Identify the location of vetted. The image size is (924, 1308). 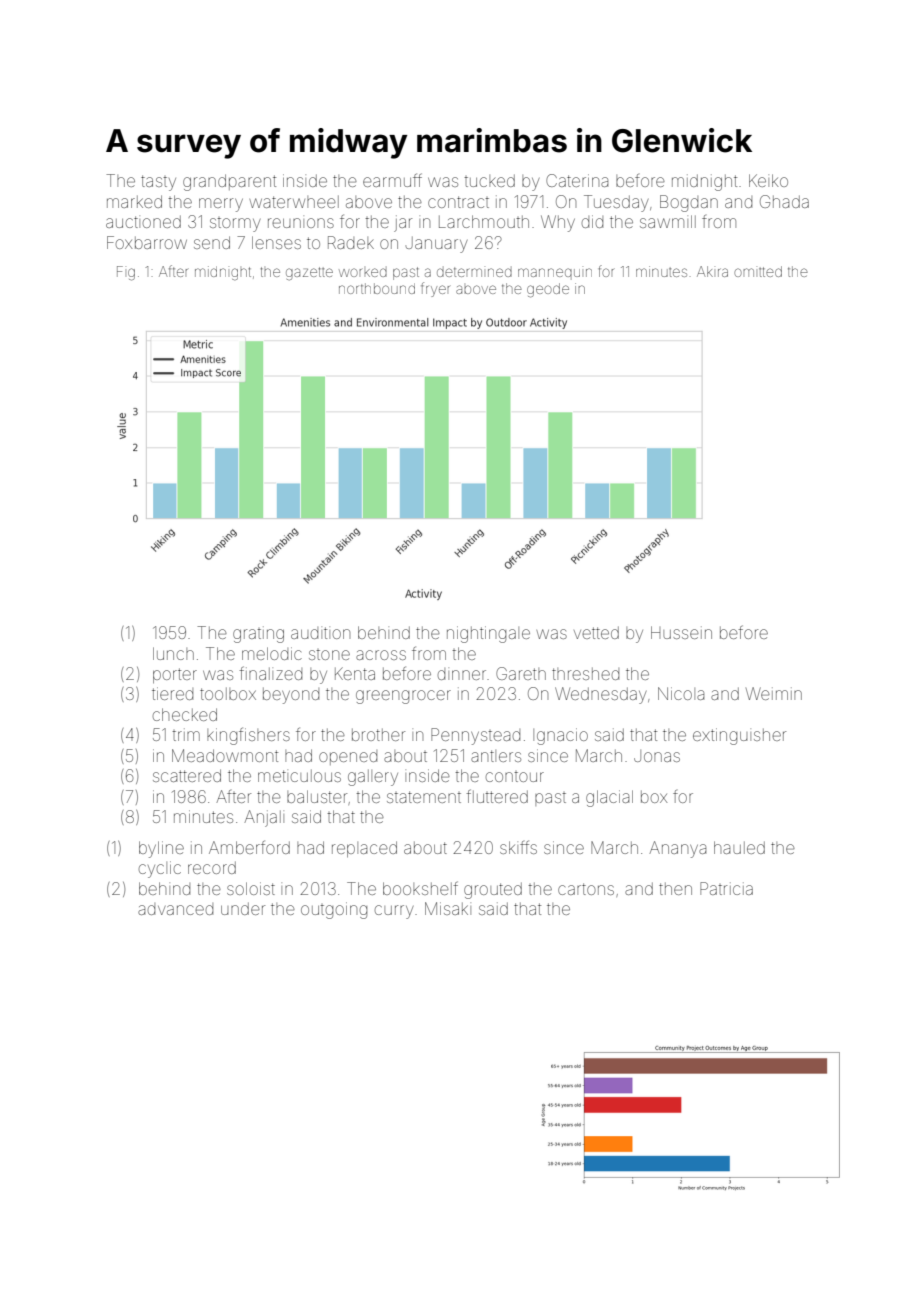
(596, 633).
